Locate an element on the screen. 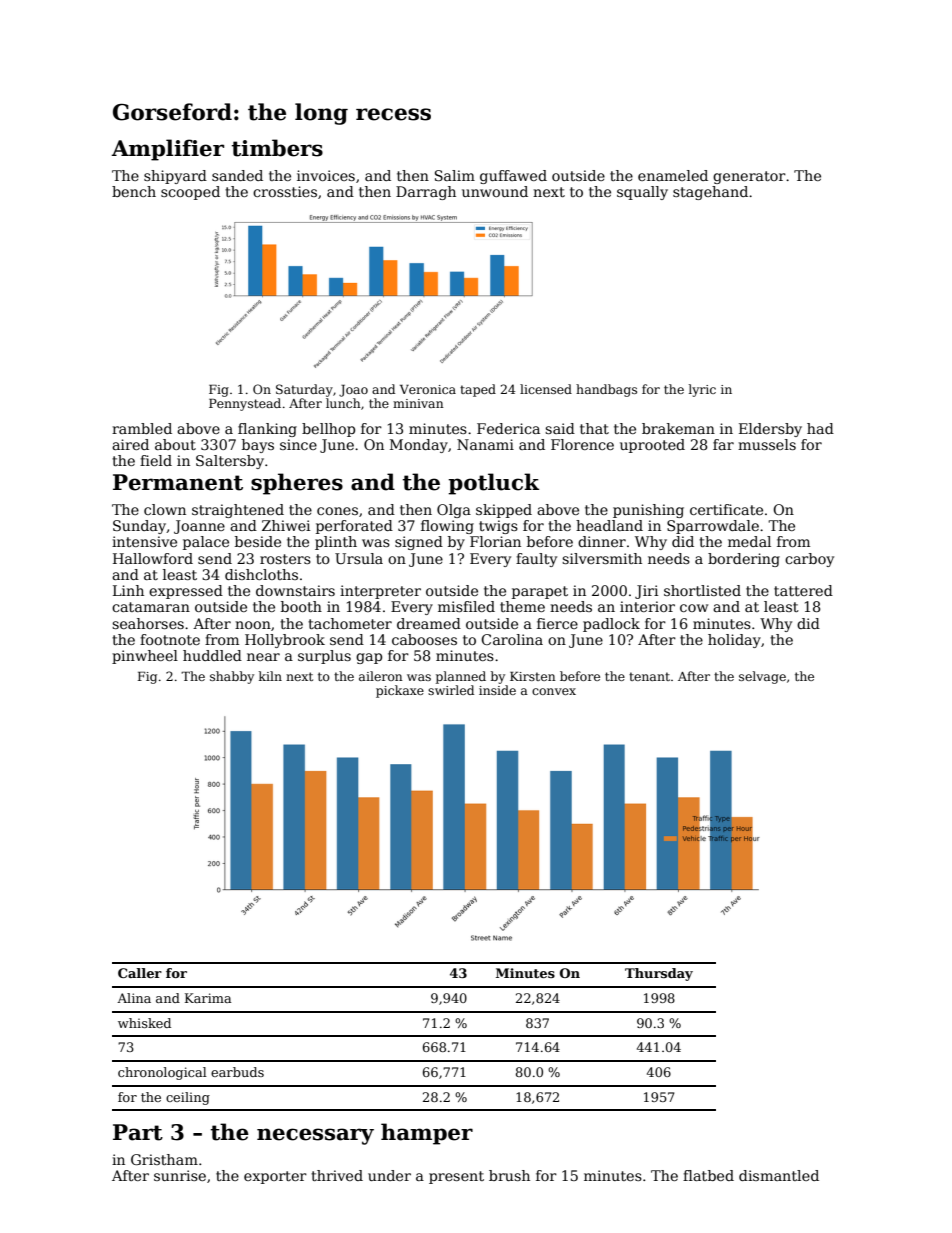  spheres is located at coordinates (297, 484).
